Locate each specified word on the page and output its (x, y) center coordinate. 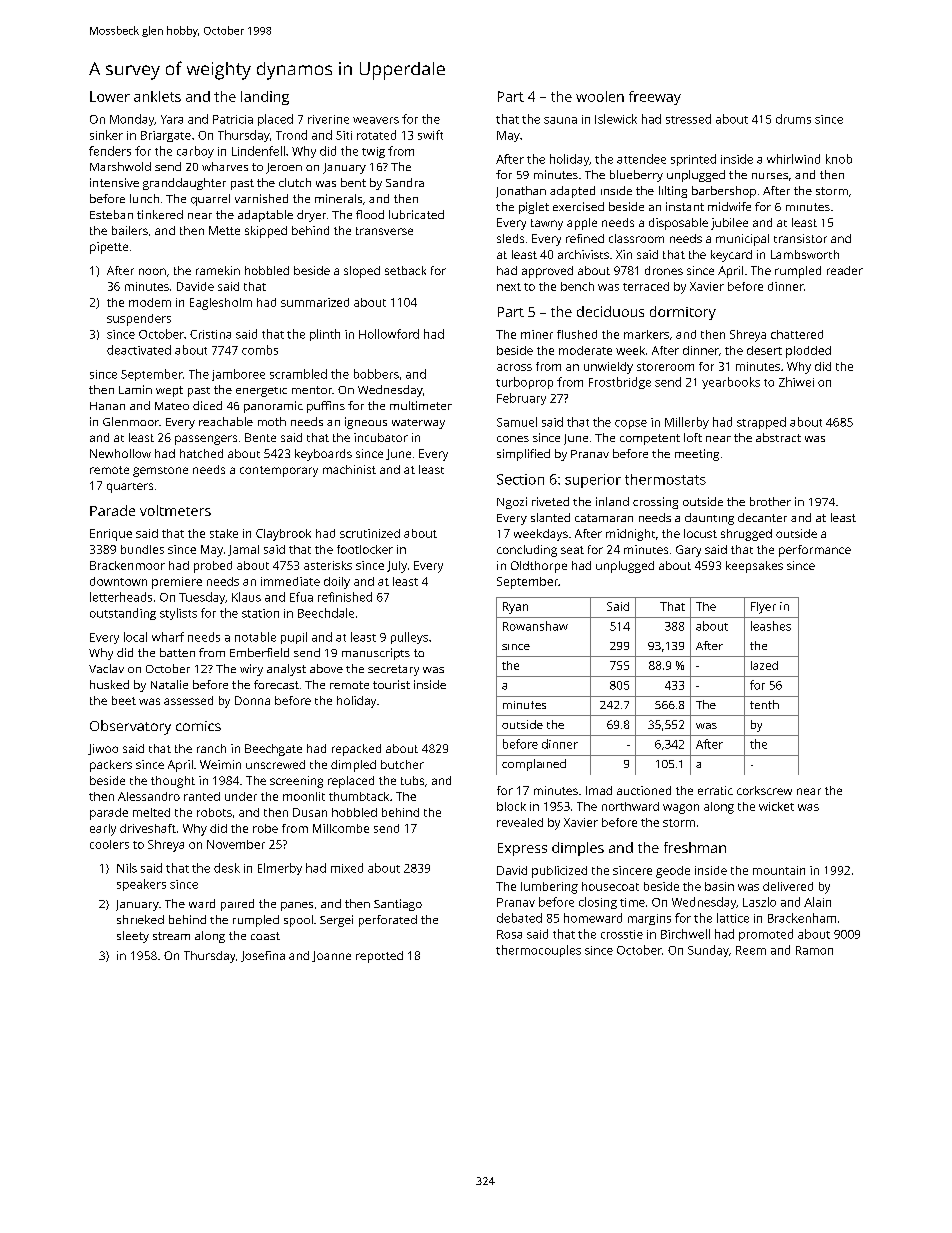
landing (265, 98)
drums (793, 119)
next (509, 287)
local (135, 637)
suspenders (139, 320)
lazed (764, 665)
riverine (328, 119)
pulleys (409, 638)
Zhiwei (796, 382)
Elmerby (280, 869)
